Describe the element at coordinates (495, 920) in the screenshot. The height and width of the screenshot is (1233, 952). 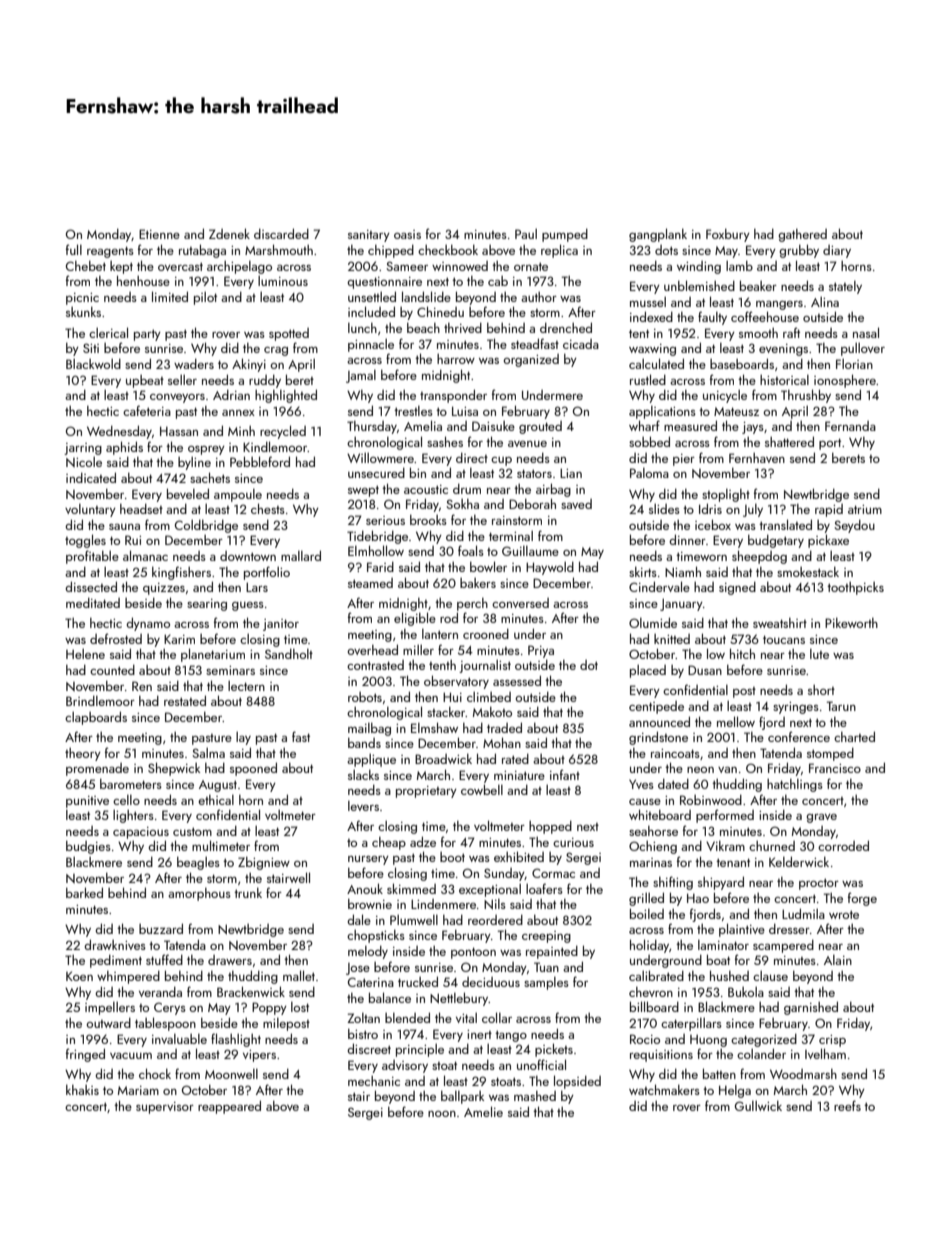
I see `reordered` at that location.
